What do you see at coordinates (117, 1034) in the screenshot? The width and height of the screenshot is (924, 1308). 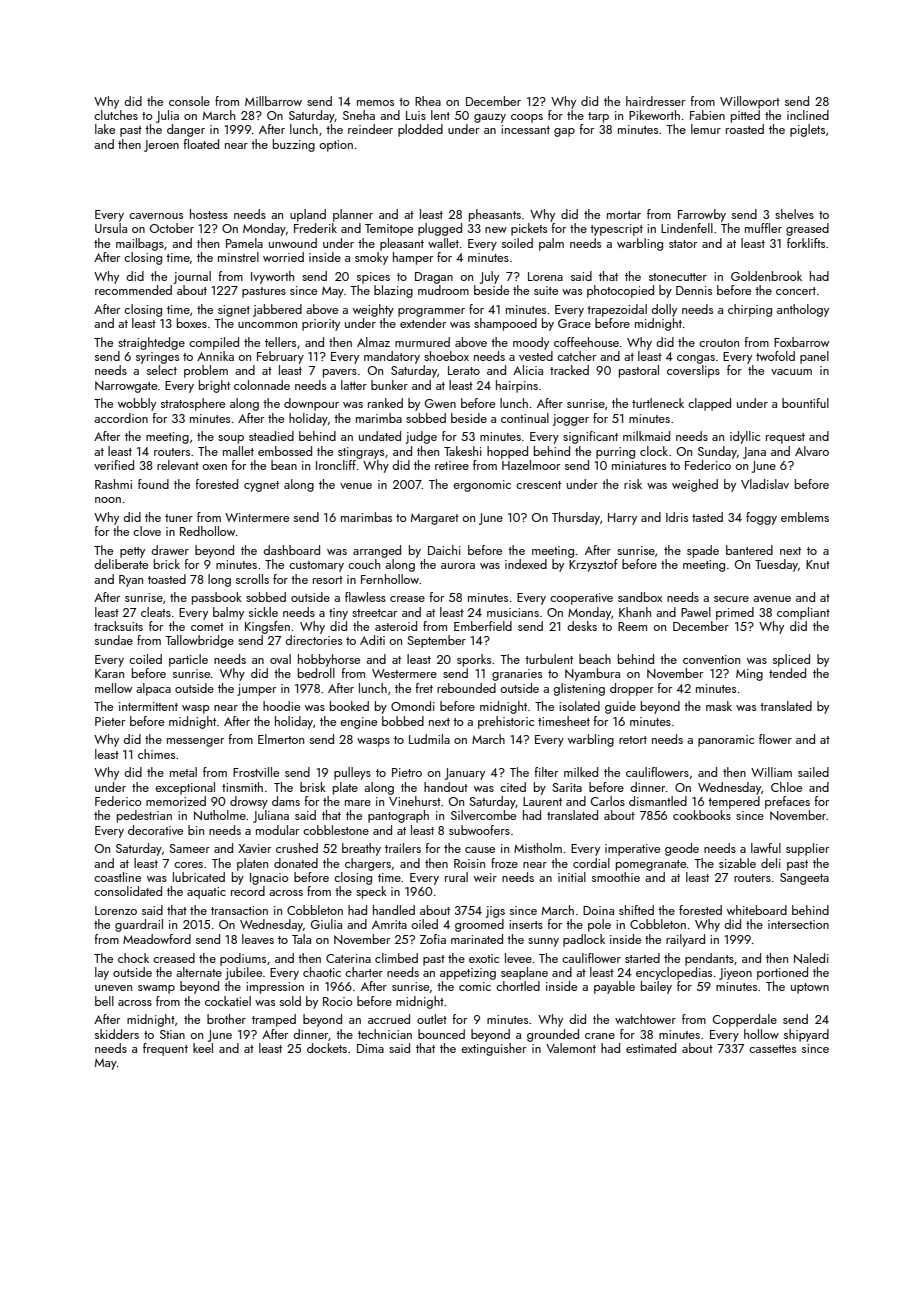 I see `skidders` at bounding box center [117, 1034].
